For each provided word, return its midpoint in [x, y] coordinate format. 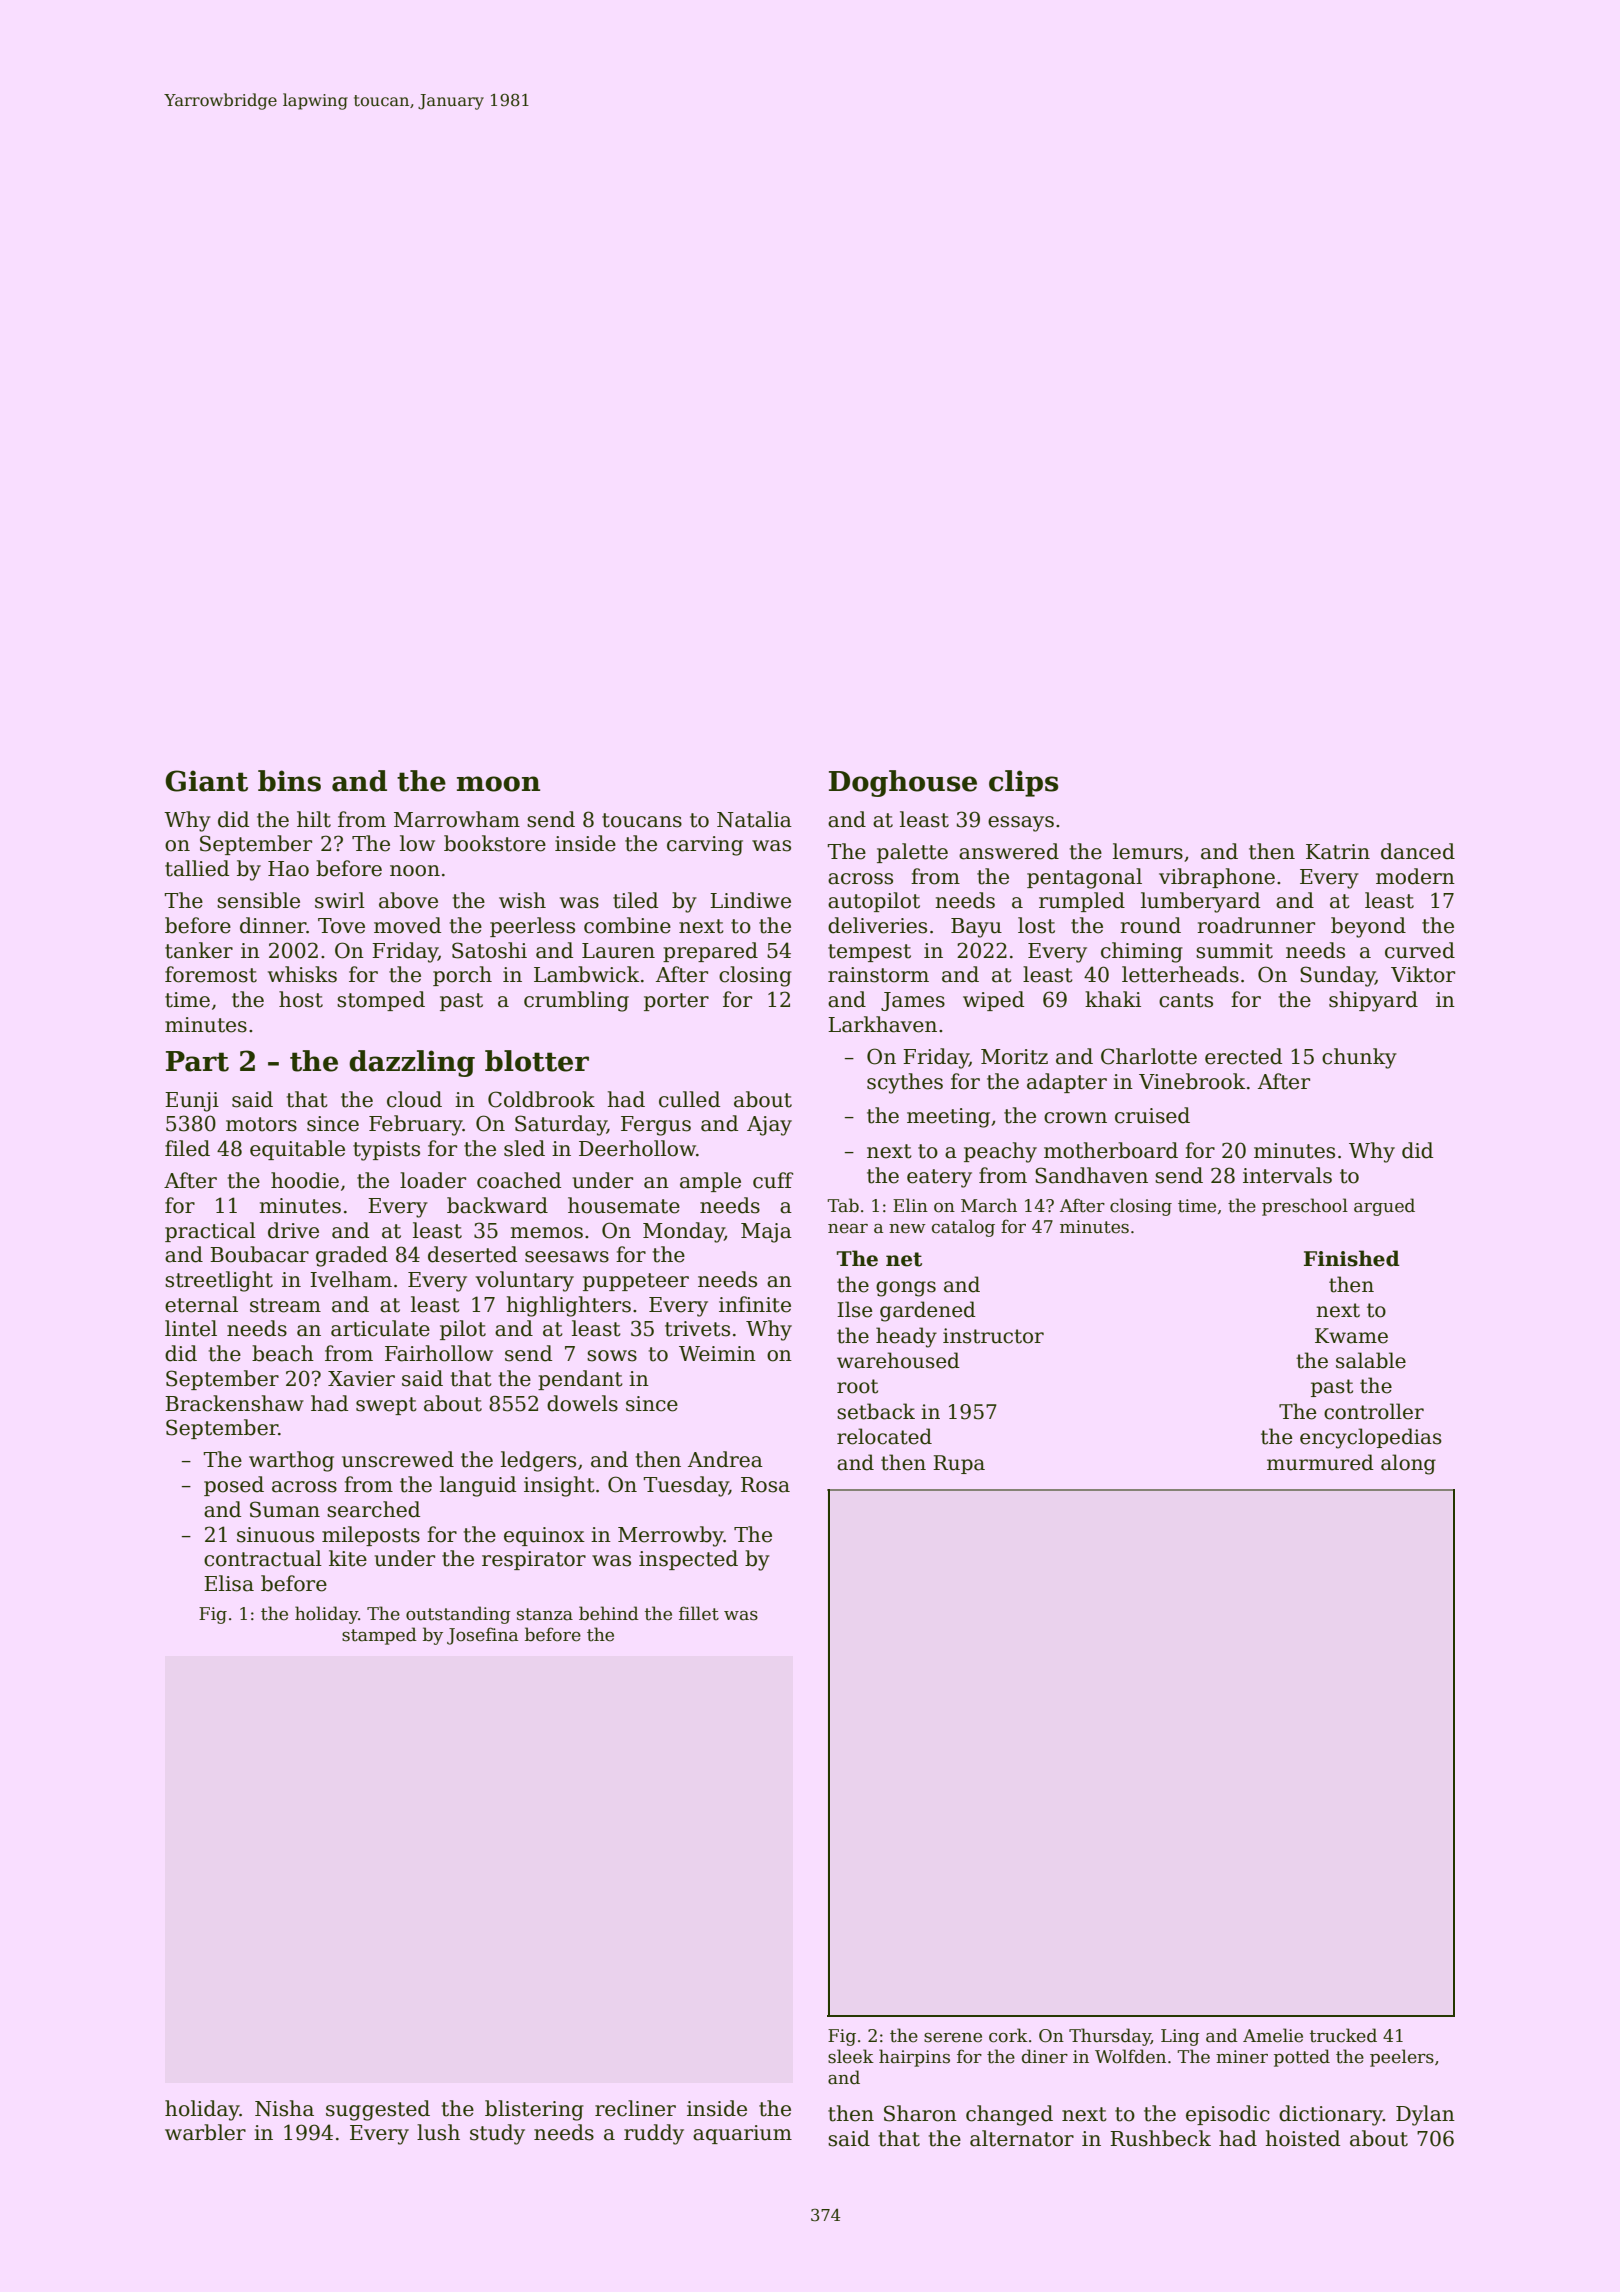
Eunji [192, 1102]
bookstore [495, 843]
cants [1186, 1000]
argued [1384, 1207]
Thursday [1110, 2037]
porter [676, 1002]
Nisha [284, 2108]
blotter [537, 1061]
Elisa [229, 1583]
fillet [699, 1613]
